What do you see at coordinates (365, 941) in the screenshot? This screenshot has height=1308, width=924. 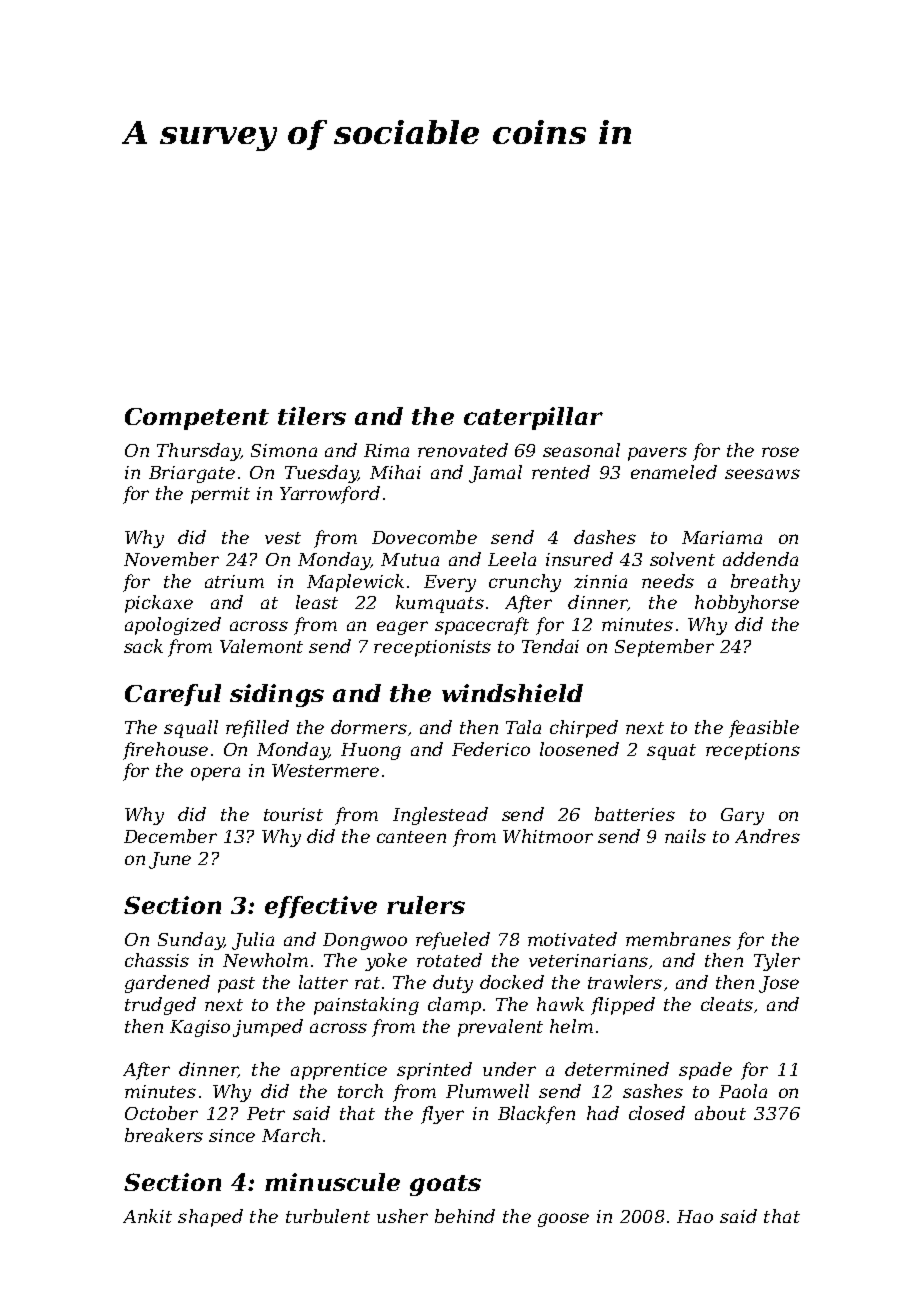 I see `Dongwoo` at bounding box center [365, 941].
